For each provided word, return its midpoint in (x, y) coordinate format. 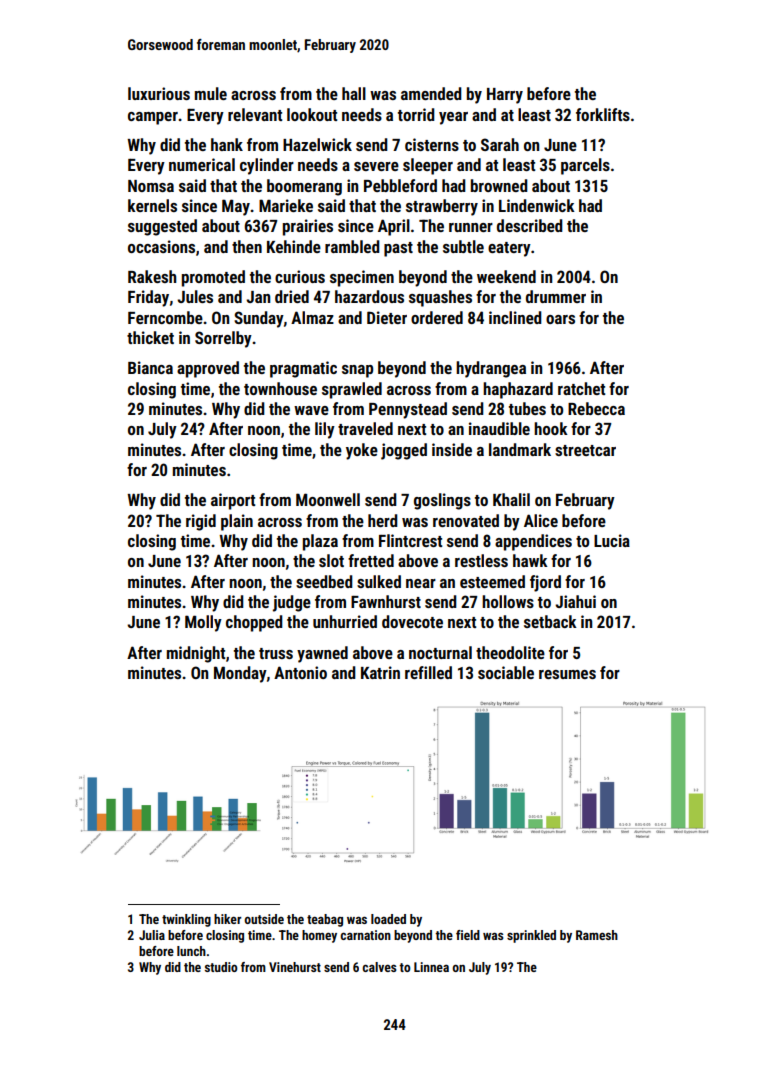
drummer (556, 296)
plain (237, 522)
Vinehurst (295, 967)
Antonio (300, 672)
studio (221, 967)
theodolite (510, 652)
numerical (202, 164)
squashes (440, 298)
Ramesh (597, 935)
